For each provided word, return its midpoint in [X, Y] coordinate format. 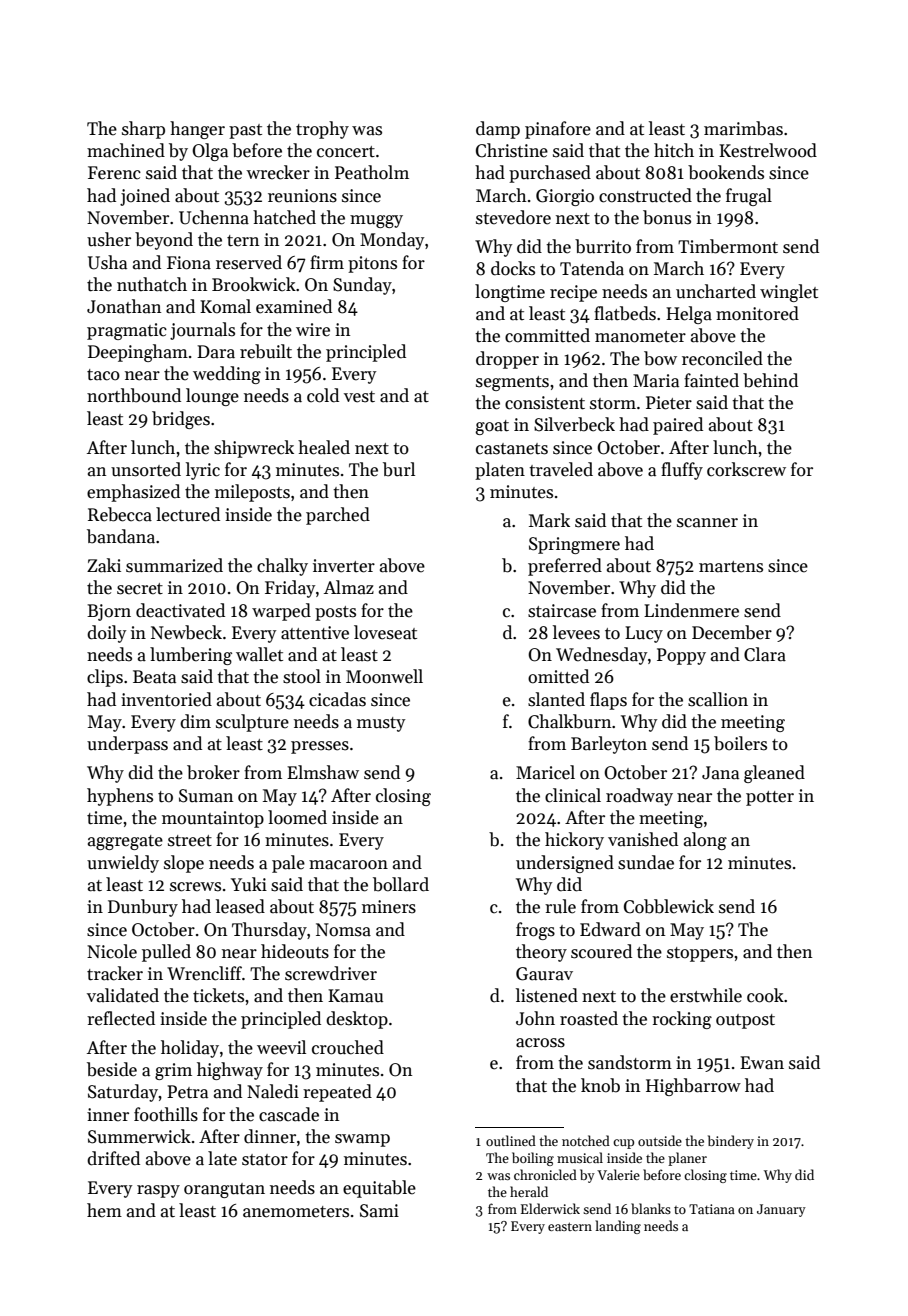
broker [213, 772]
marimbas [743, 128]
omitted [558, 676]
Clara [765, 654]
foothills [166, 1114]
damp [498, 130]
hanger [197, 130]
